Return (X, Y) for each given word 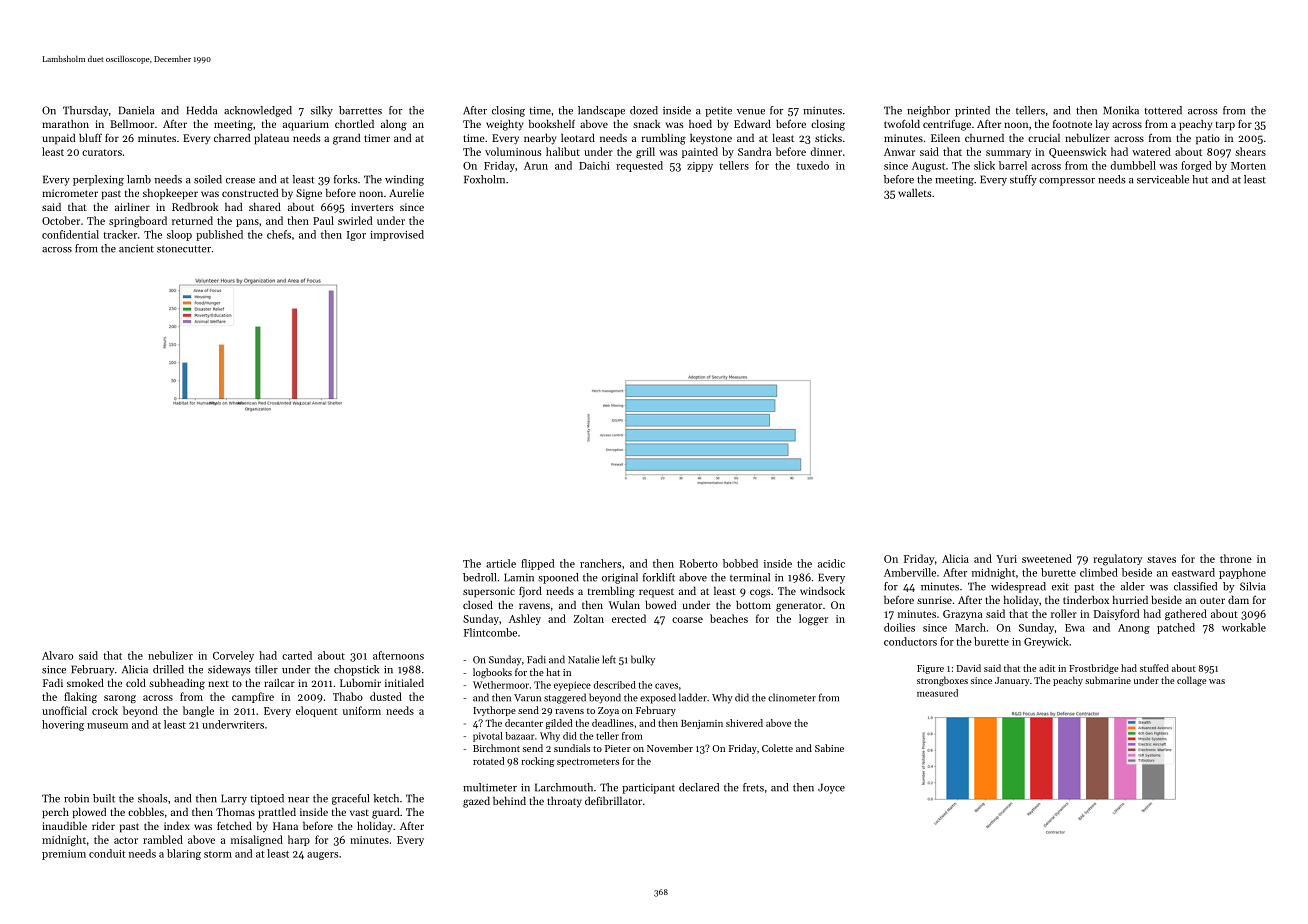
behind (509, 801)
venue (751, 112)
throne (1236, 558)
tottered (1163, 110)
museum (107, 726)
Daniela (136, 110)
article (501, 563)
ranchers (600, 563)
